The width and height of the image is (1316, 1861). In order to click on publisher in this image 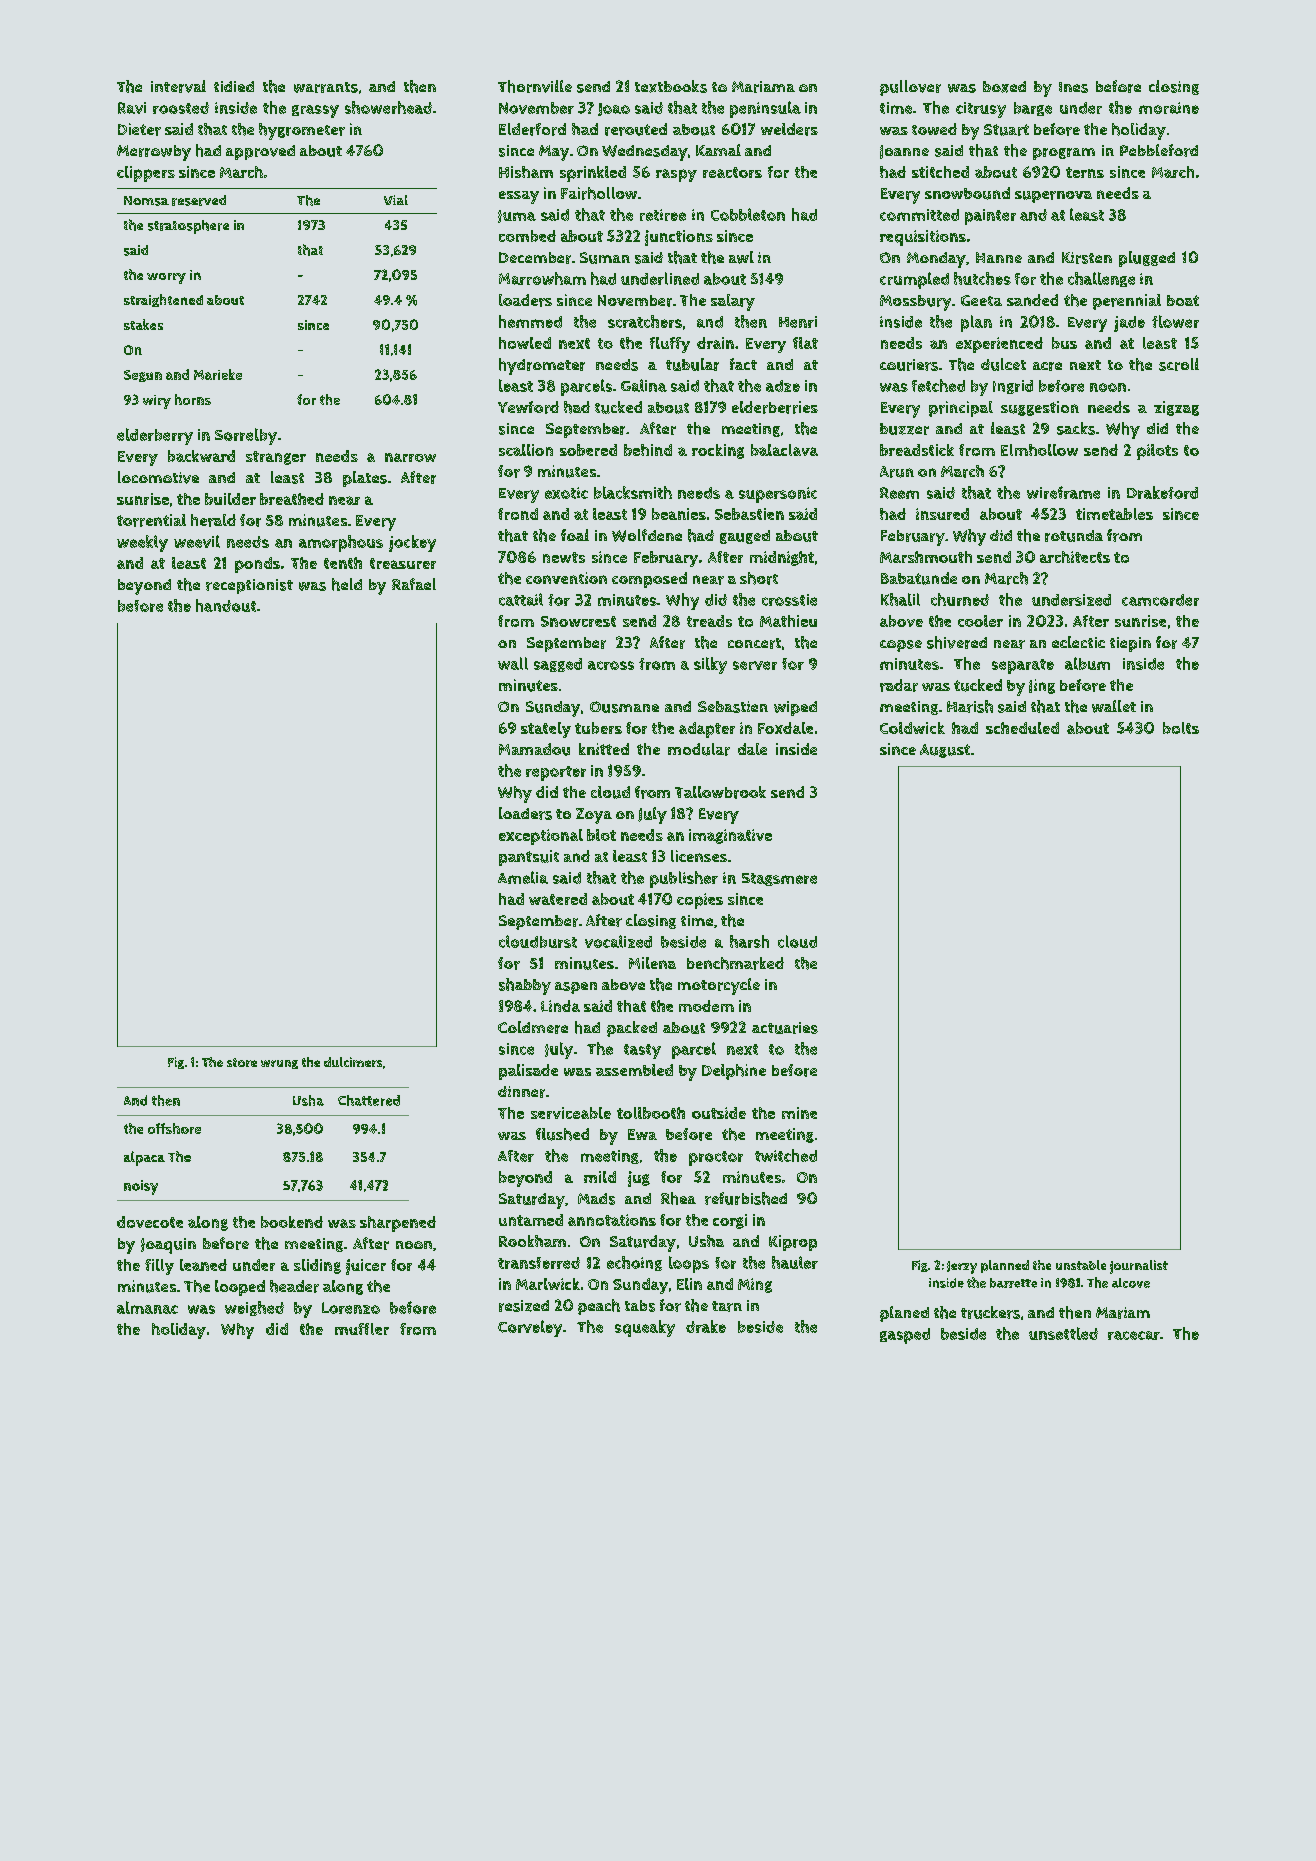, I will do `click(684, 879)`.
